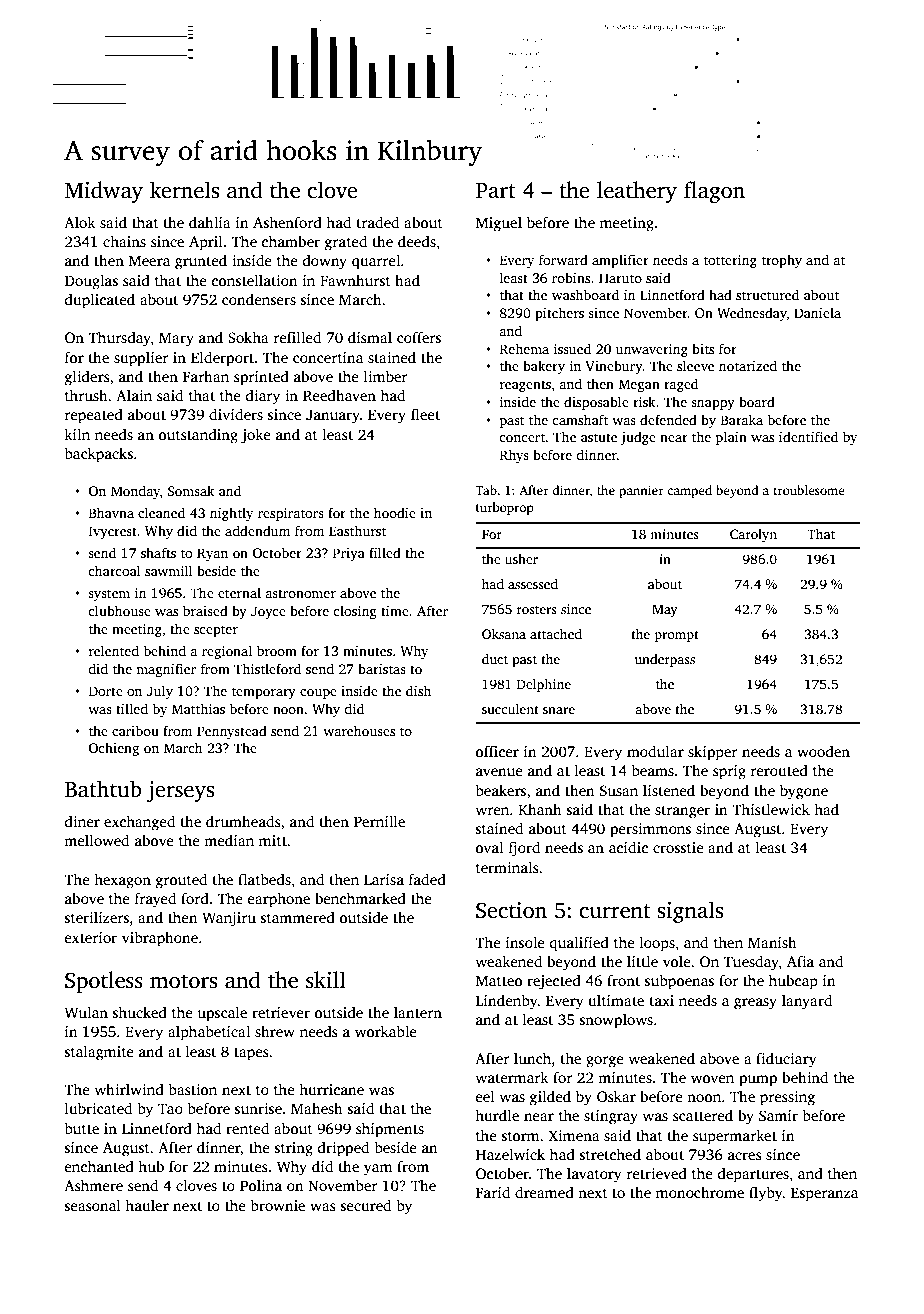 Image resolution: width=924 pixels, height=1314 pixels. What do you see at coordinates (532, 1058) in the screenshot?
I see `lunch` at bounding box center [532, 1058].
